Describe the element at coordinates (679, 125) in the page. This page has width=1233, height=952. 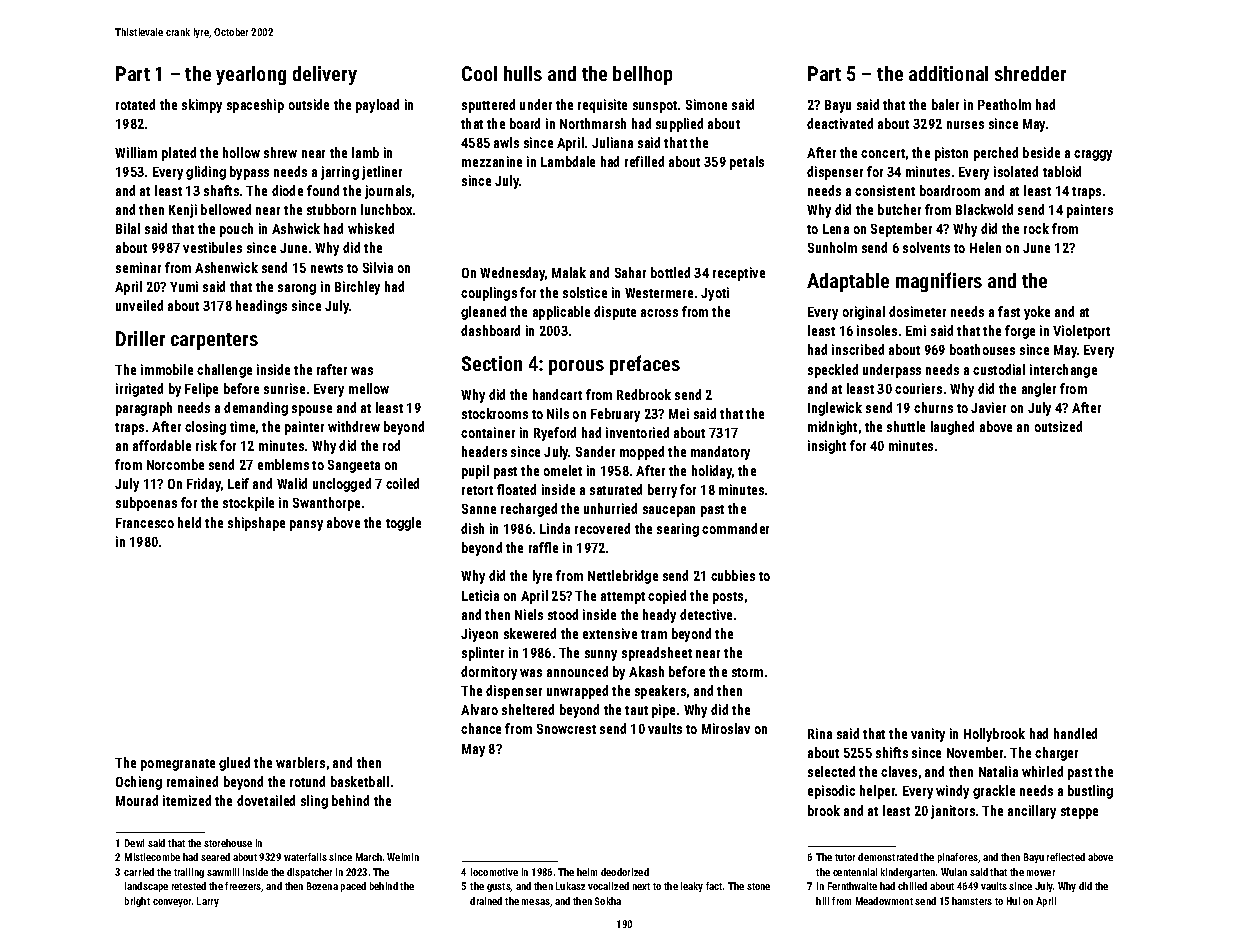
I see `supplied` at that location.
